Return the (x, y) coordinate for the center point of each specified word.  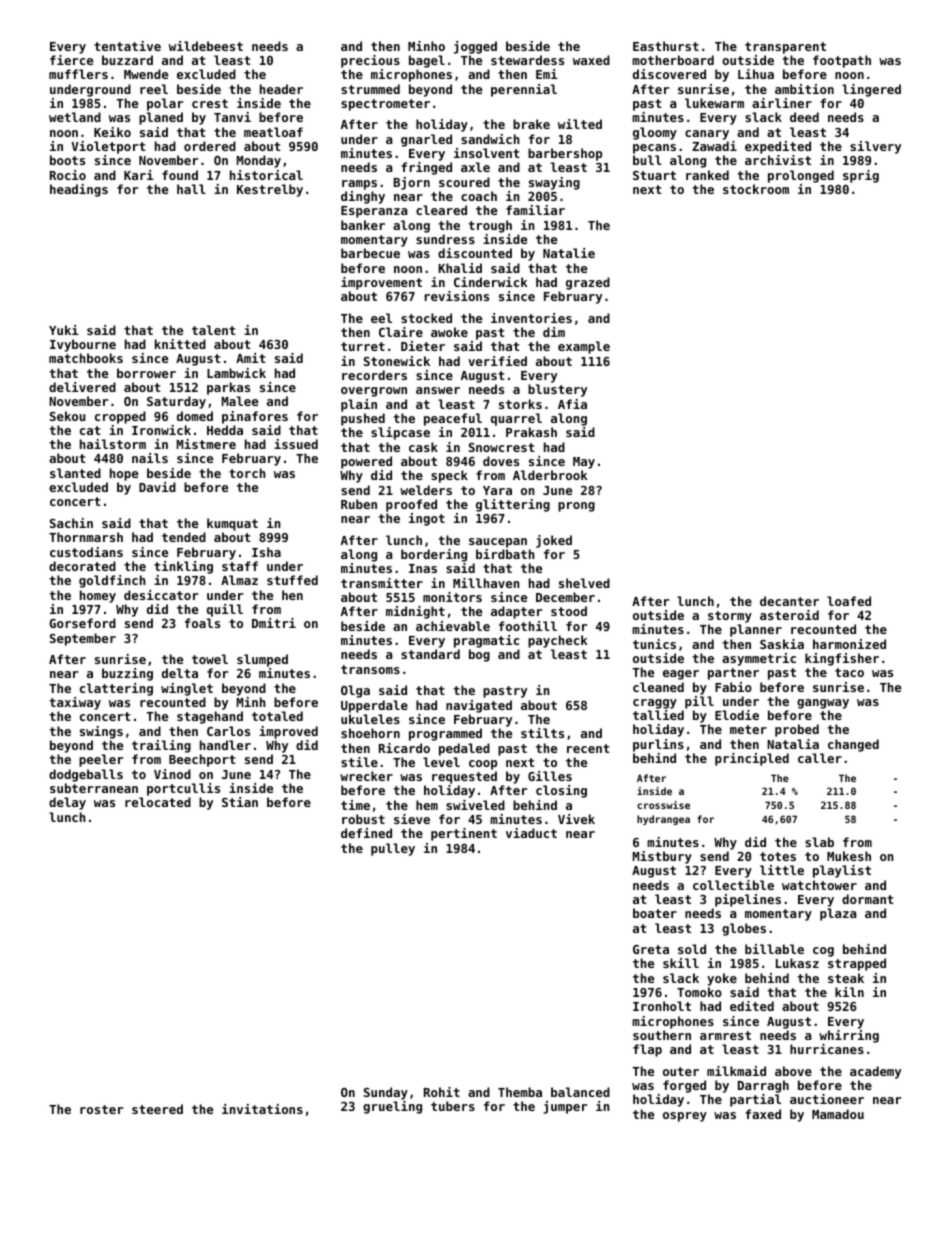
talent (214, 330)
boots (67, 160)
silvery (875, 147)
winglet (187, 689)
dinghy (363, 197)
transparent (785, 48)
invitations (262, 1109)
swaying (554, 183)
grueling (392, 1107)
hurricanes (827, 1049)
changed (853, 745)
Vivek (576, 819)
